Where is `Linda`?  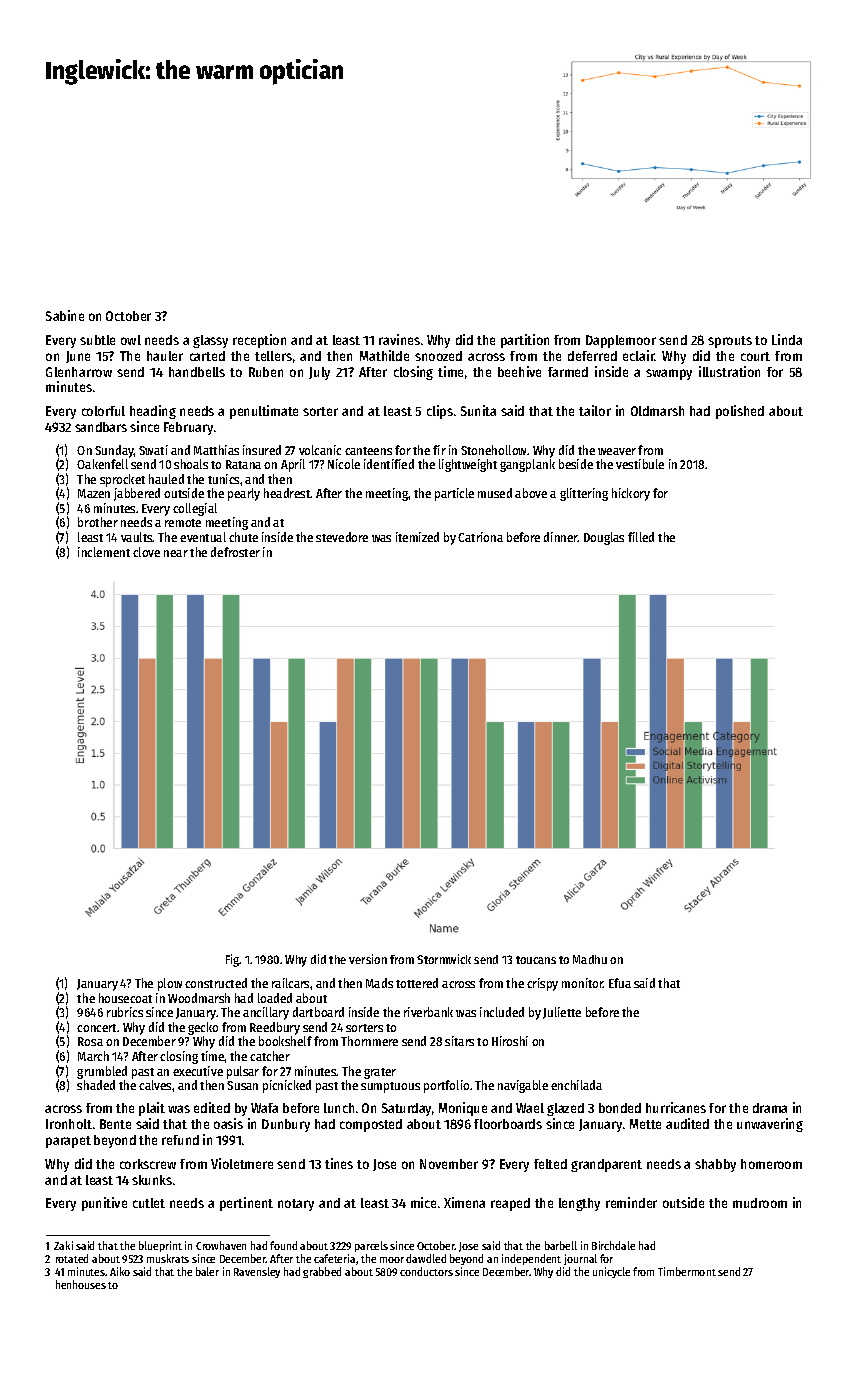
Linda is located at coordinates (787, 339).
